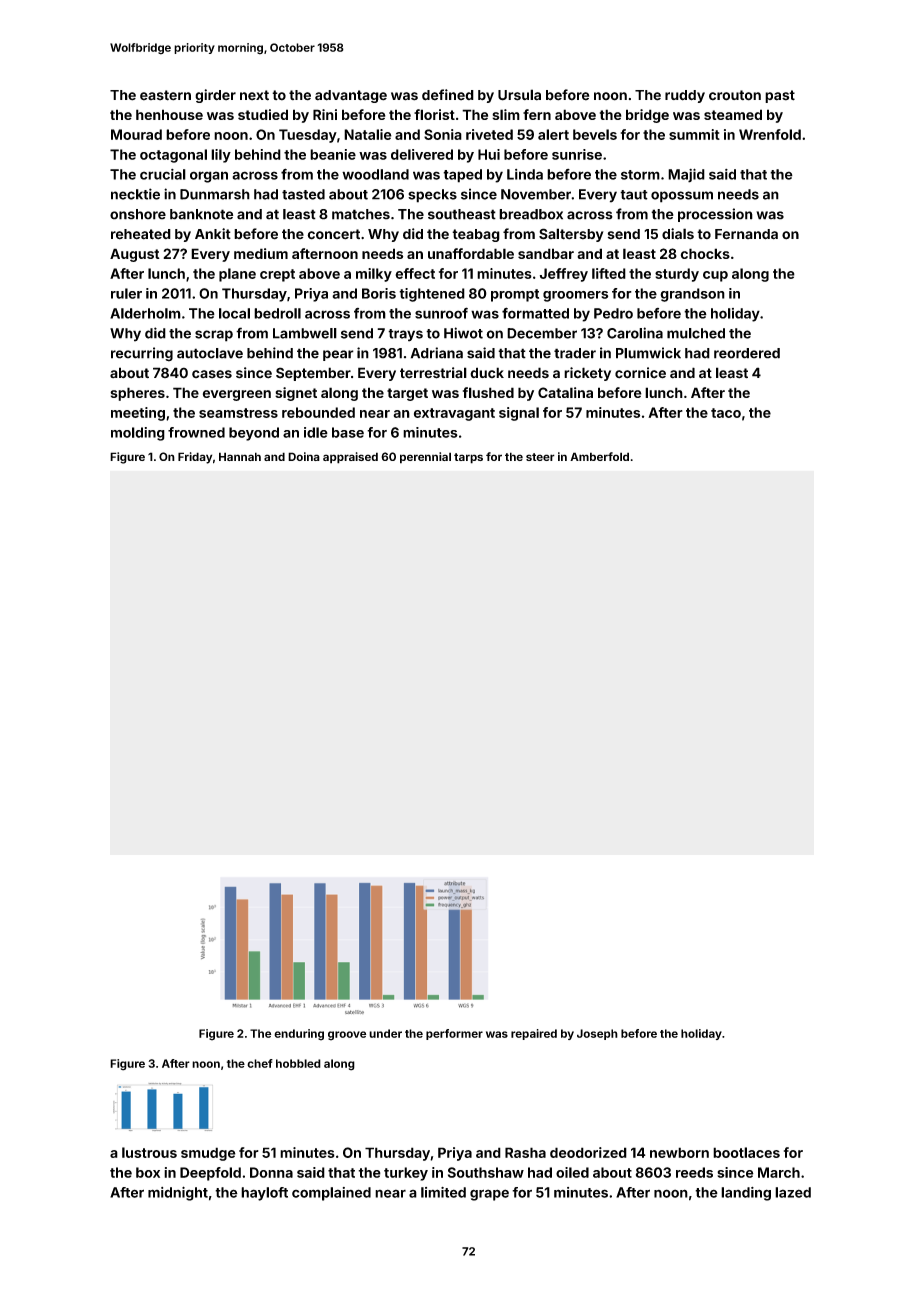 This screenshot has height=1308, width=924. Describe the element at coordinates (454, 1034) in the screenshot. I see `performer` at that location.
